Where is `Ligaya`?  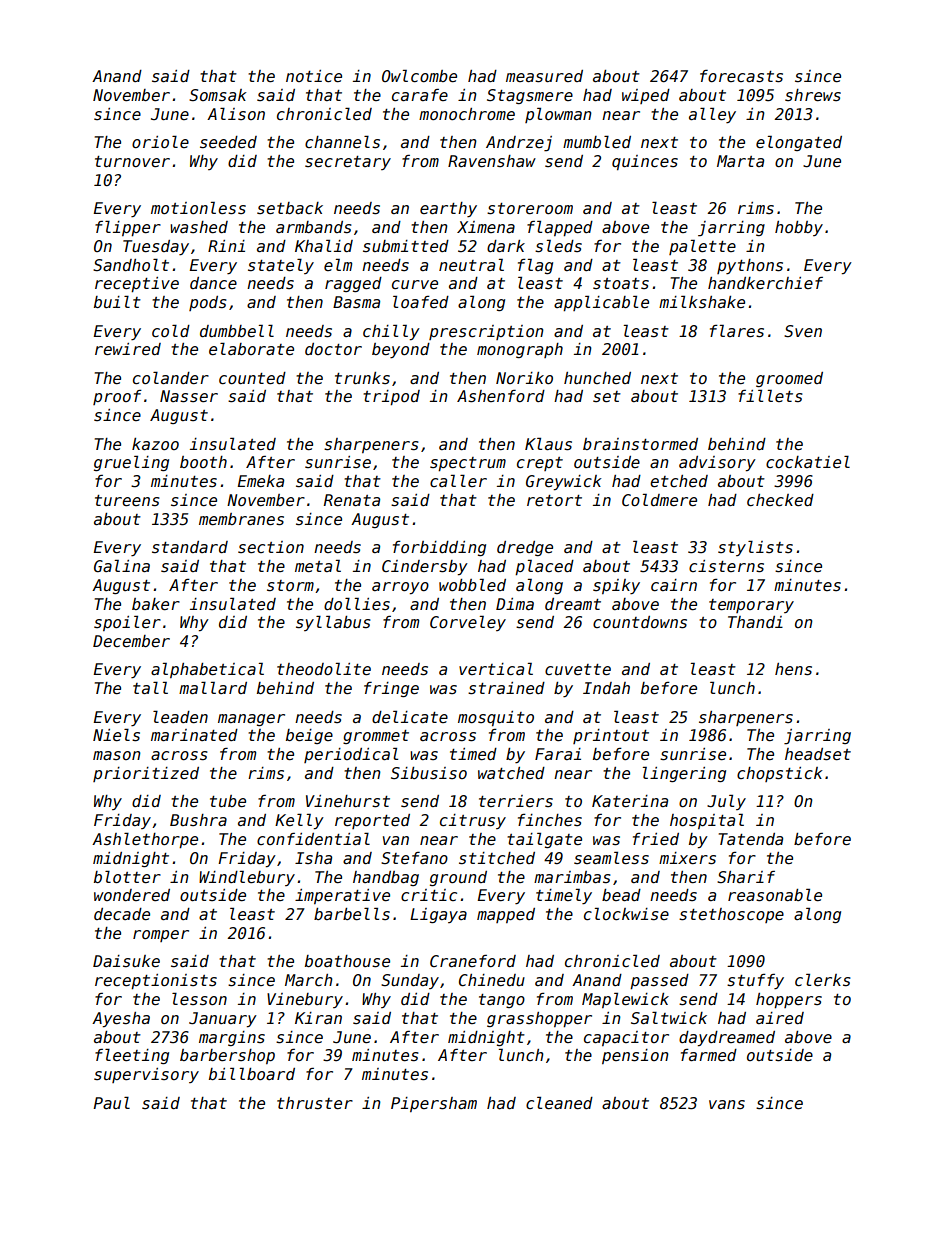
Ligaya is located at coordinates (438, 915).
